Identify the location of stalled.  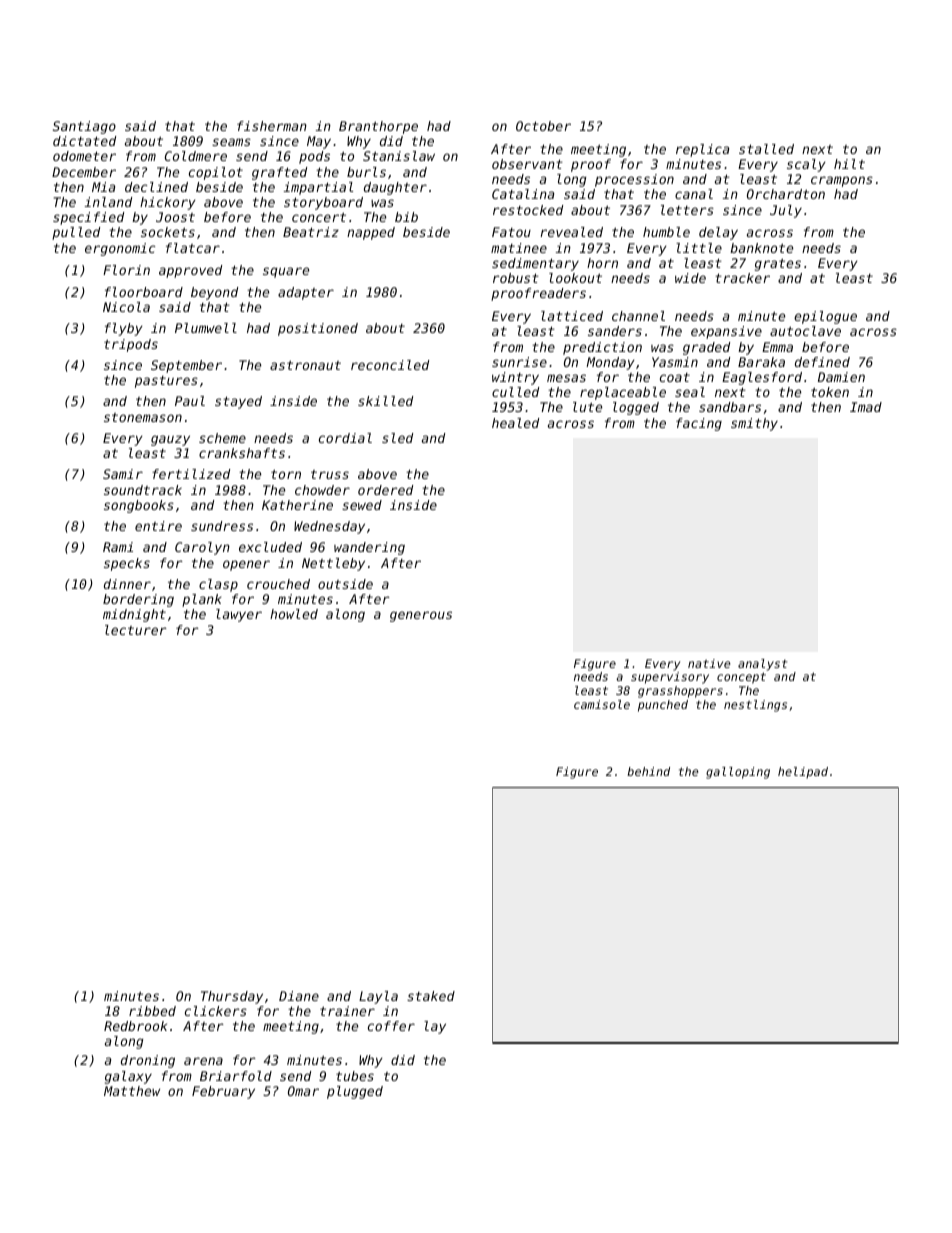
(766, 149).
